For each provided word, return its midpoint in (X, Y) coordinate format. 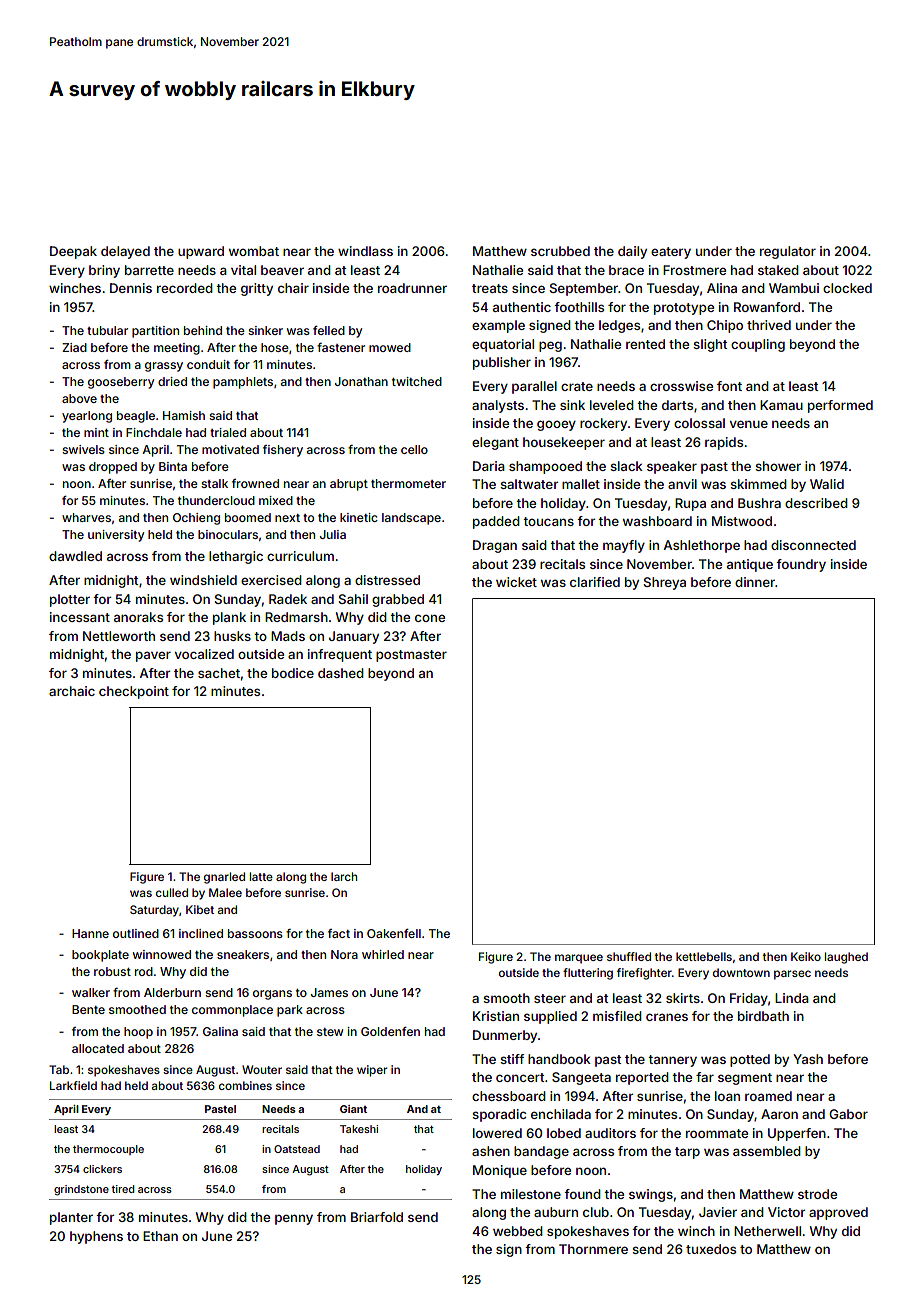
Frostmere (694, 270)
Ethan (160, 1236)
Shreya (665, 583)
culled (172, 892)
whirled (383, 954)
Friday (749, 999)
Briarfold (377, 1217)
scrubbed (560, 251)
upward (201, 252)
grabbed (398, 600)
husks (232, 636)
